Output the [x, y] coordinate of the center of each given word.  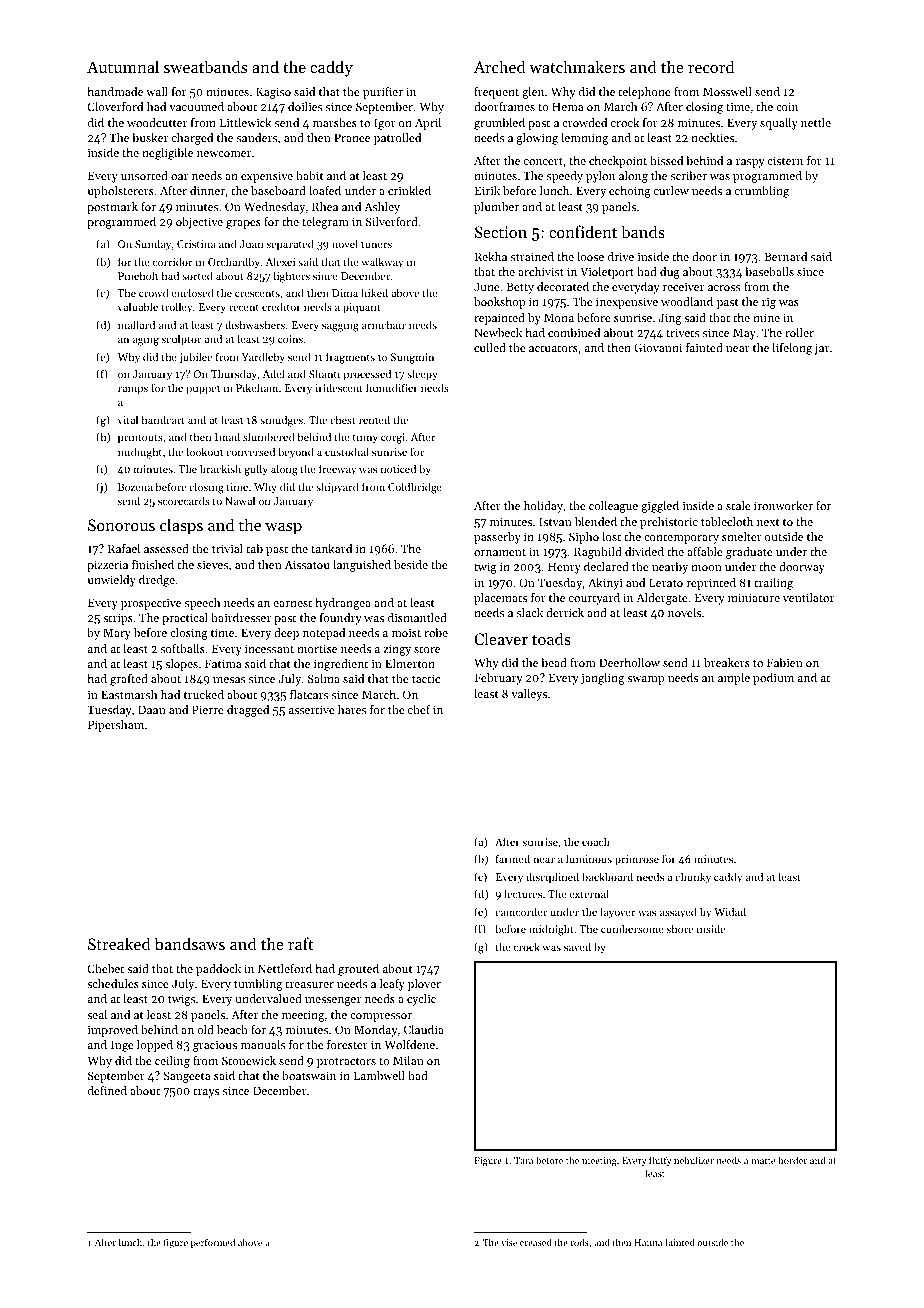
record [711, 66]
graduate [749, 553]
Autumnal [123, 66]
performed [213, 1243]
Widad [730, 911]
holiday [543, 507]
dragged [248, 711]
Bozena [135, 487]
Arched [500, 66]
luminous [589, 858]
